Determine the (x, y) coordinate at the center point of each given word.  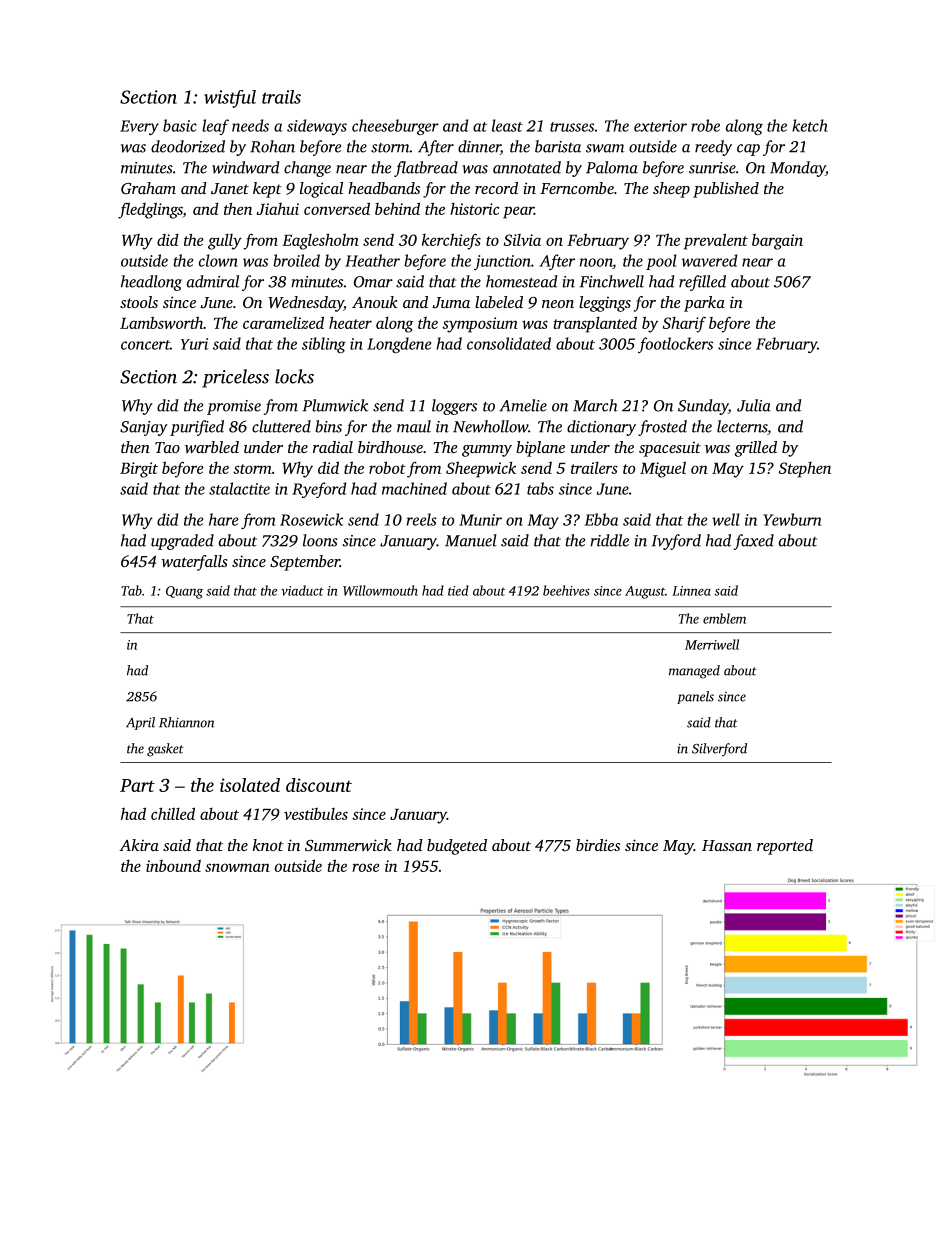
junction (502, 262)
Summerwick (348, 845)
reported (785, 847)
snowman (237, 867)
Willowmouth (380, 590)
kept (267, 190)
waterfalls (194, 563)
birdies (598, 845)
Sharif (684, 325)
